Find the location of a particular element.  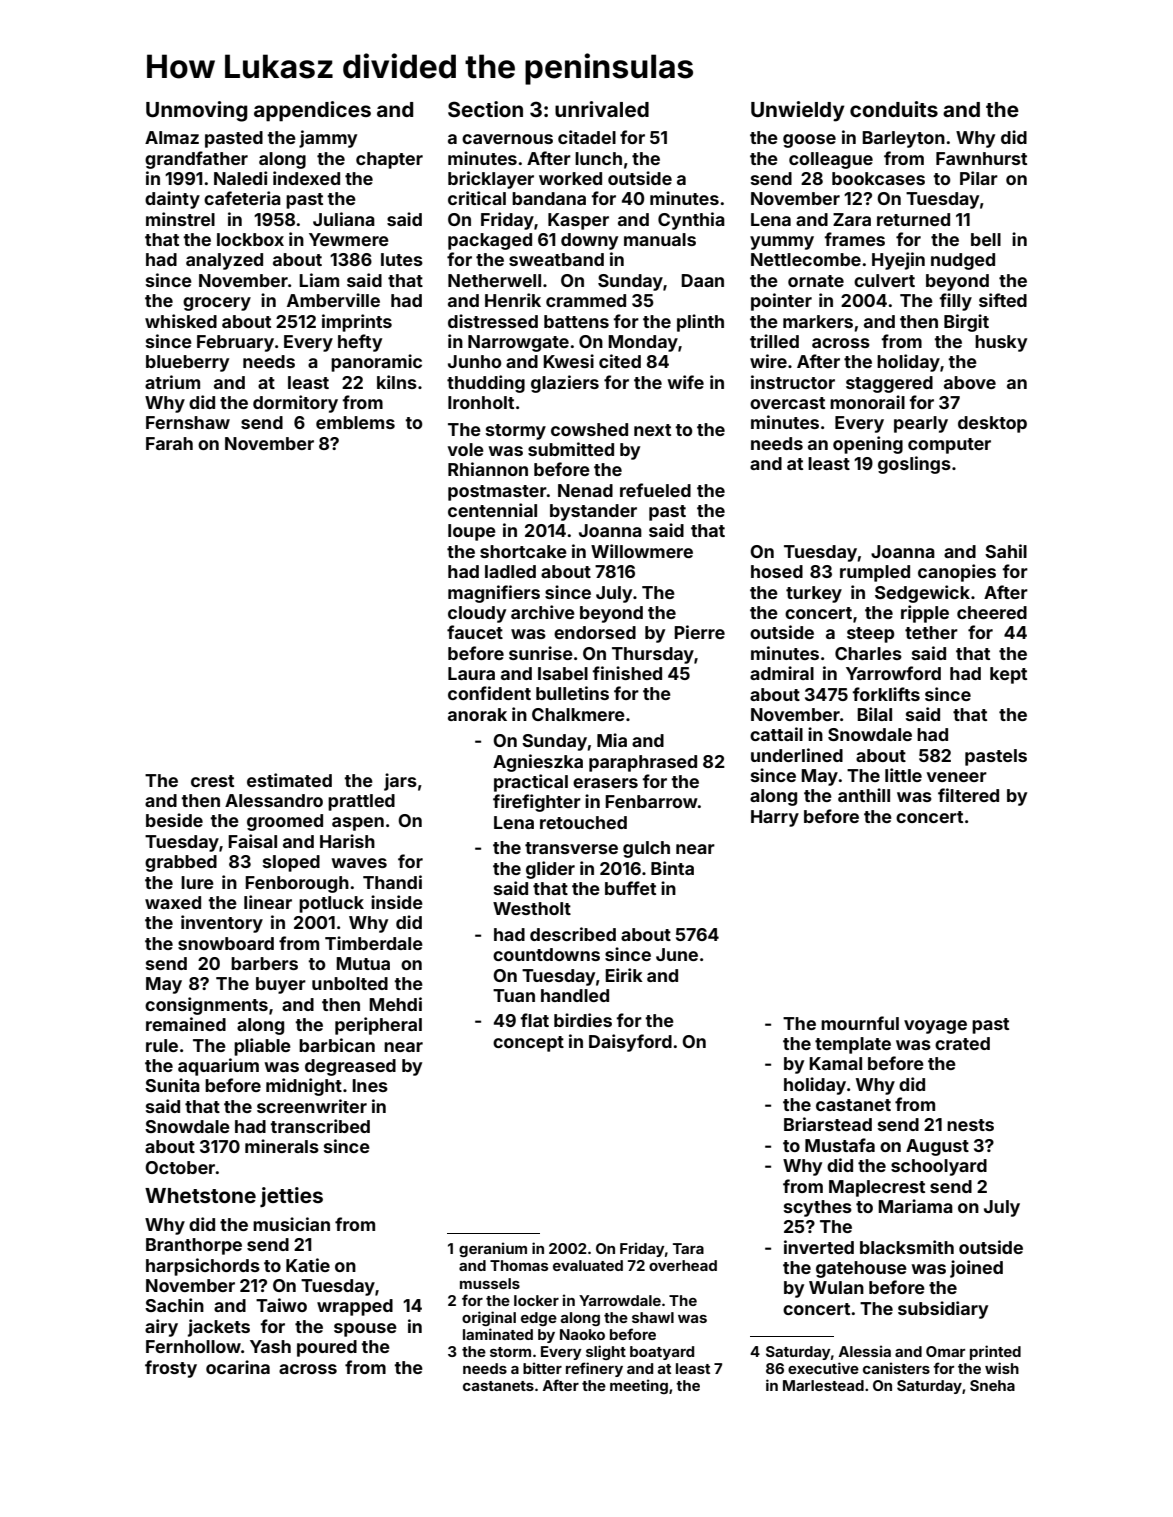

sweatband is located at coordinates (556, 259).
